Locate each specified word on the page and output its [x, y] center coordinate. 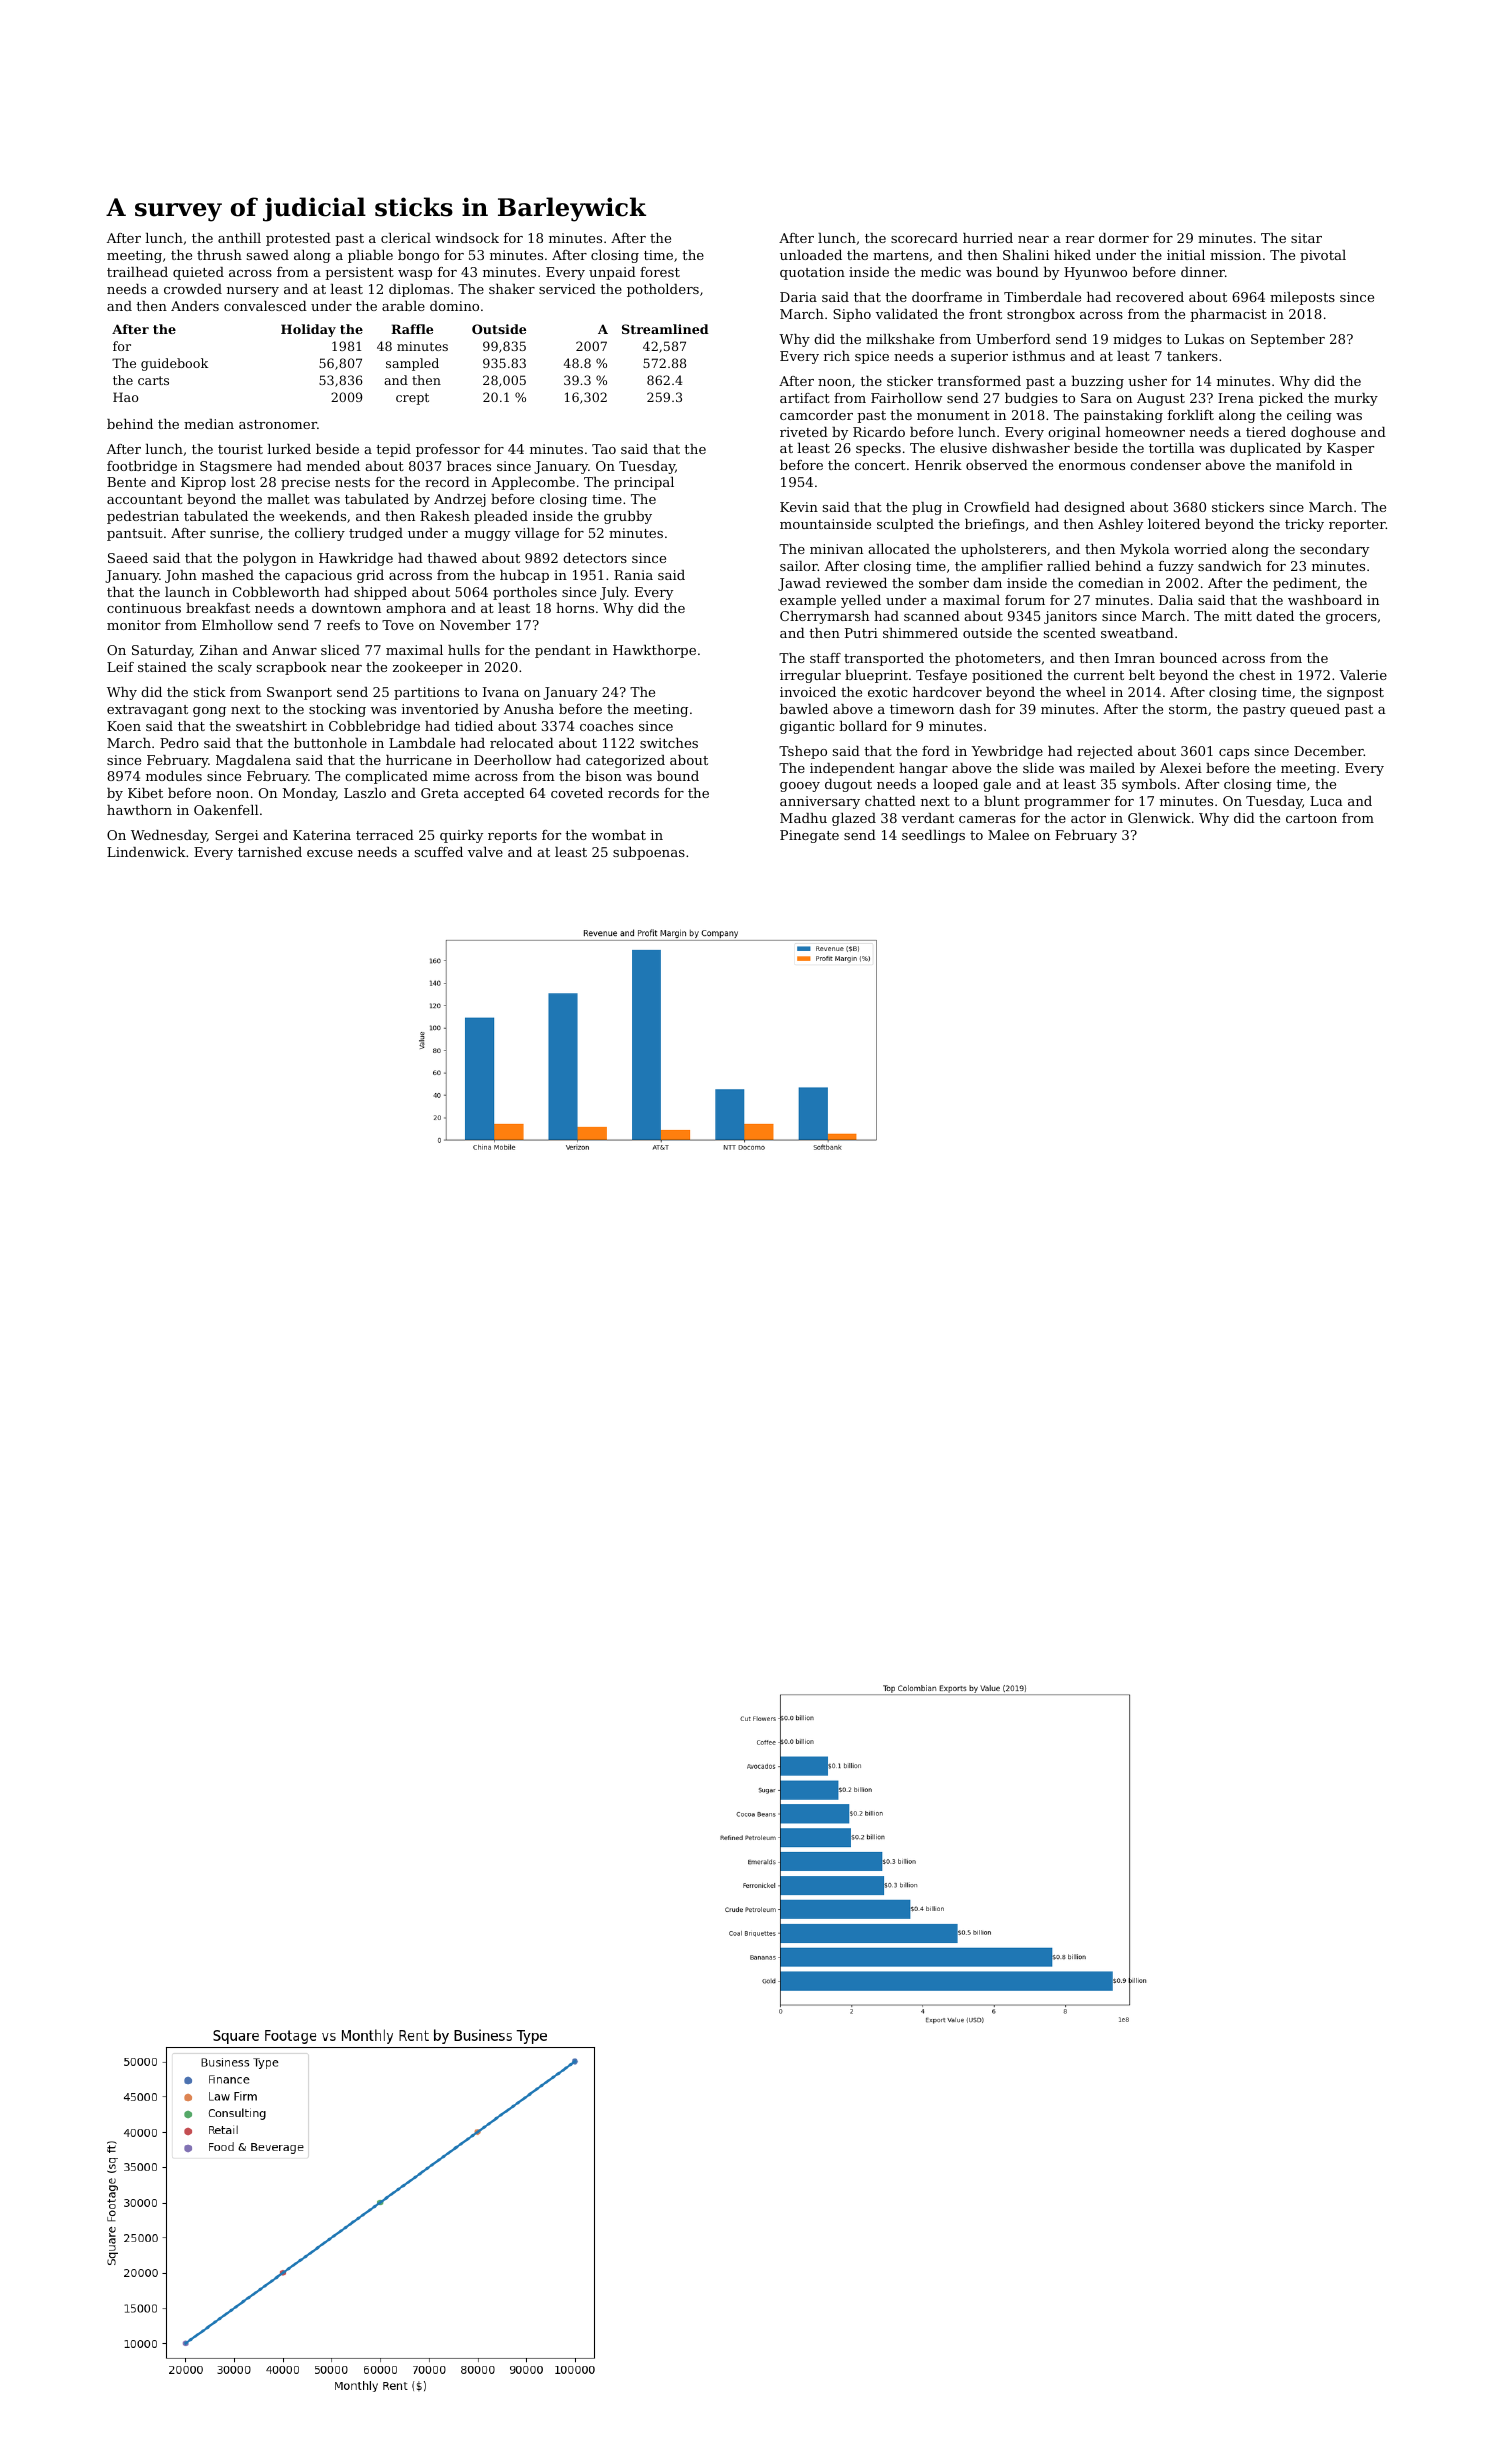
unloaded [811, 255]
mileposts [1302, 298]
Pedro [179, 743]
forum [1025, 600]
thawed [452, 558]
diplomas [419, 290]
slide [1038, 768]
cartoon [1311, 818]
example [808, 601]
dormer [1124, 238]
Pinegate [809, 836]
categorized [625, 761]
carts [153, 380]
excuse [330, 853]
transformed [979, 381]
